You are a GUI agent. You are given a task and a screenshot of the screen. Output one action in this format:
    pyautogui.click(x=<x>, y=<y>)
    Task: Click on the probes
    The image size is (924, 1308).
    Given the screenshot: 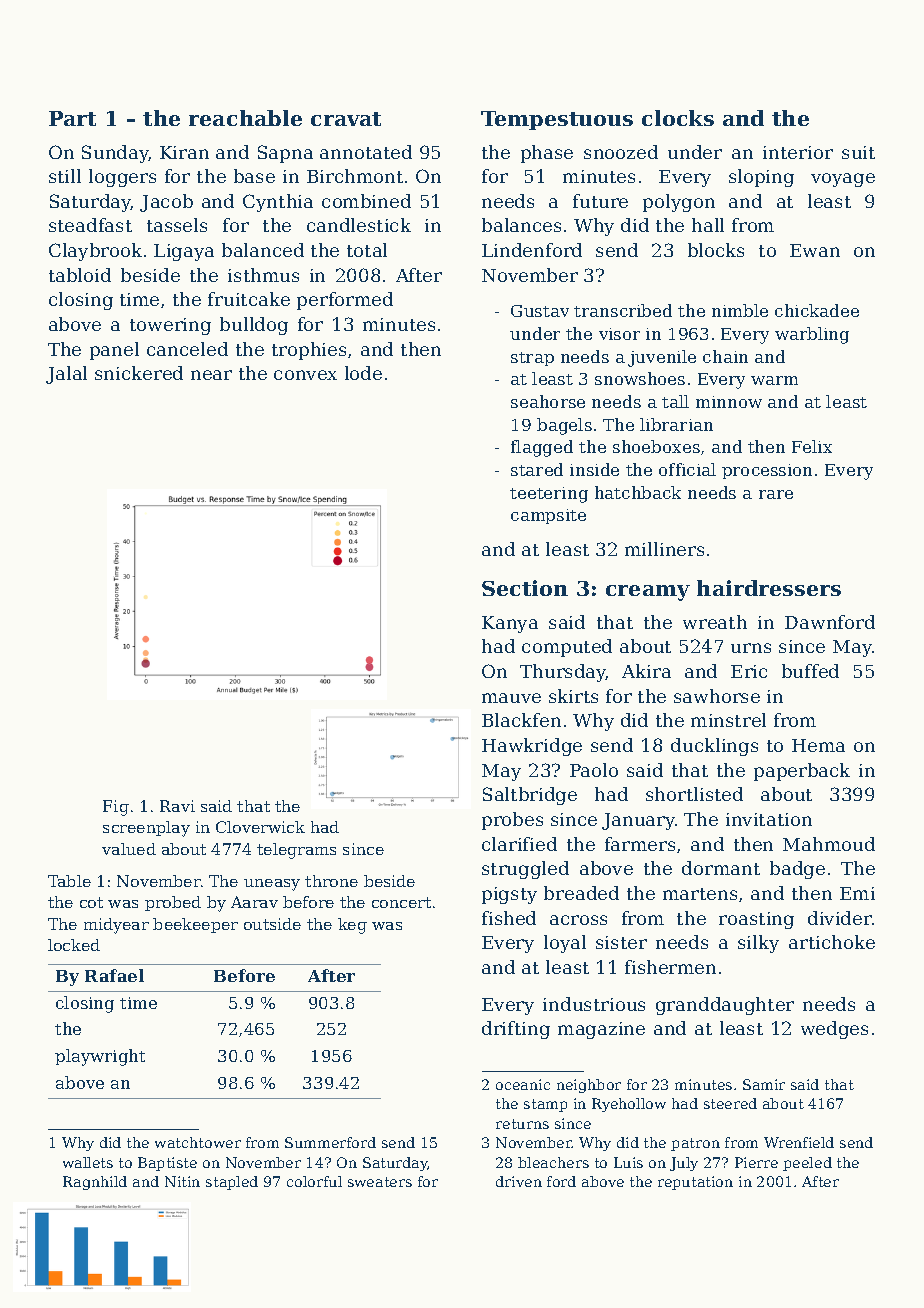 What is the action you would take?
    pyautogui.click(x=512, y=821)
